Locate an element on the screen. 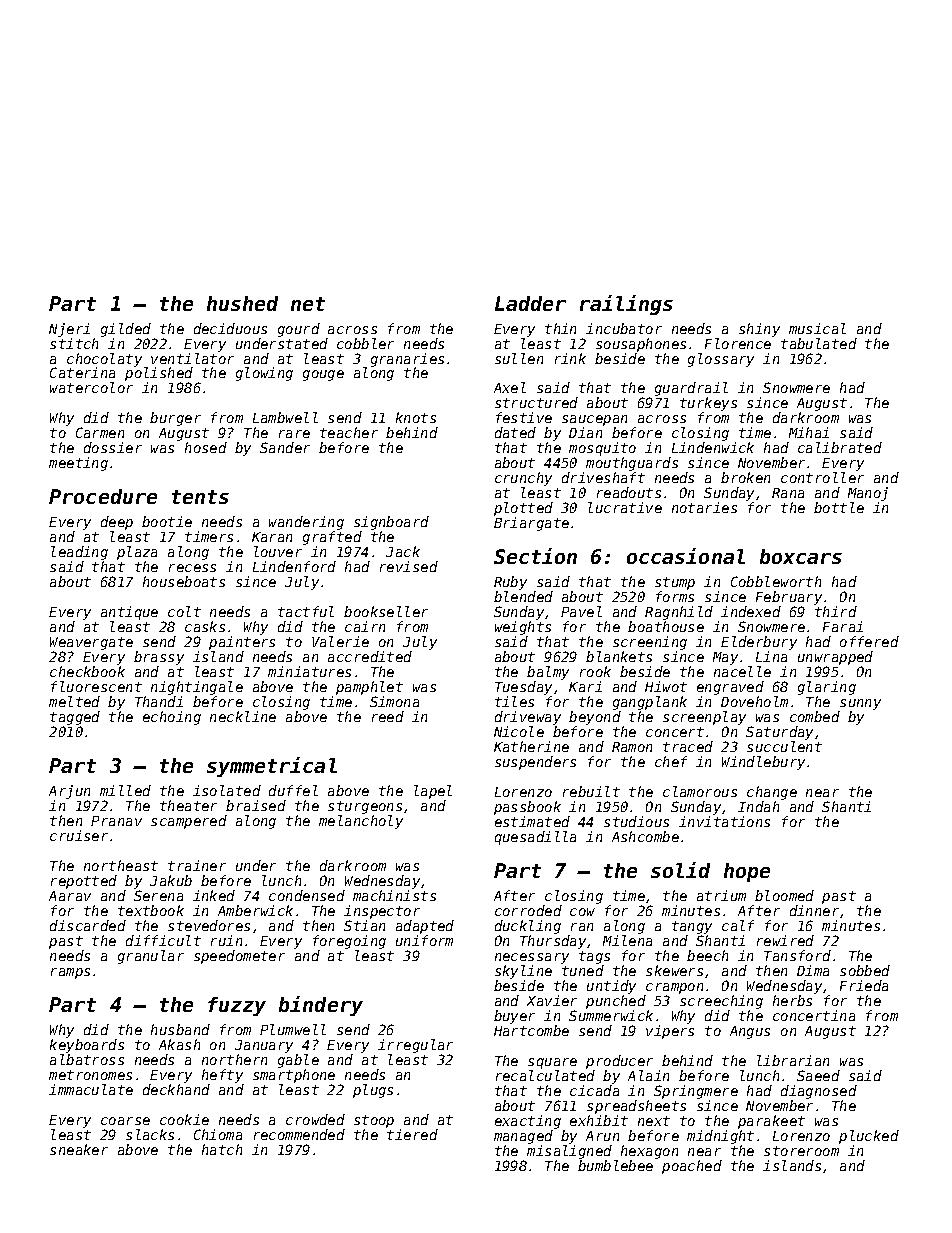 This screenshot has height=1233, width=952. change is located at coordinates (772, 793).
